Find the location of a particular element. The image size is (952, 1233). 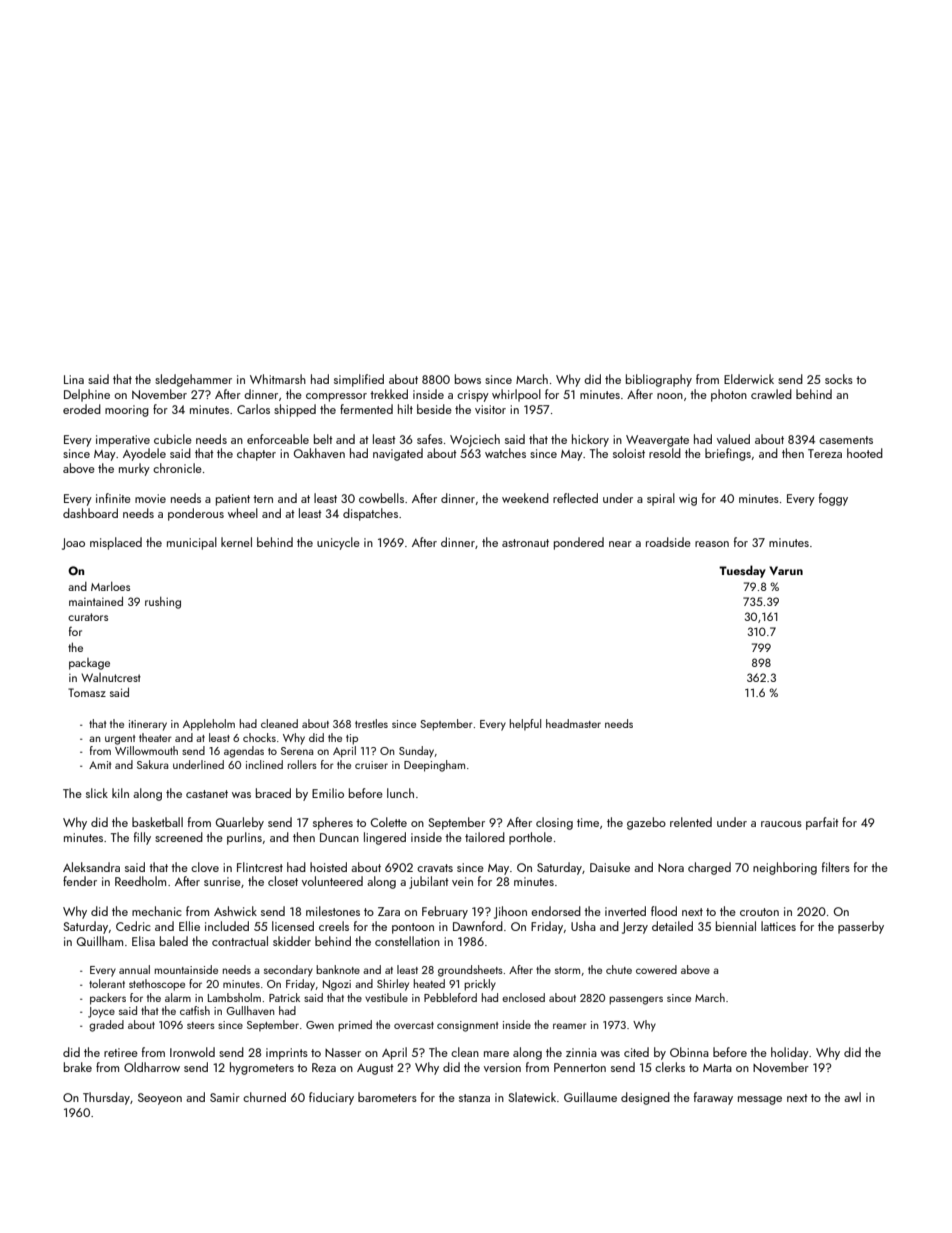

simplified is located at coordinates (359, 380).
